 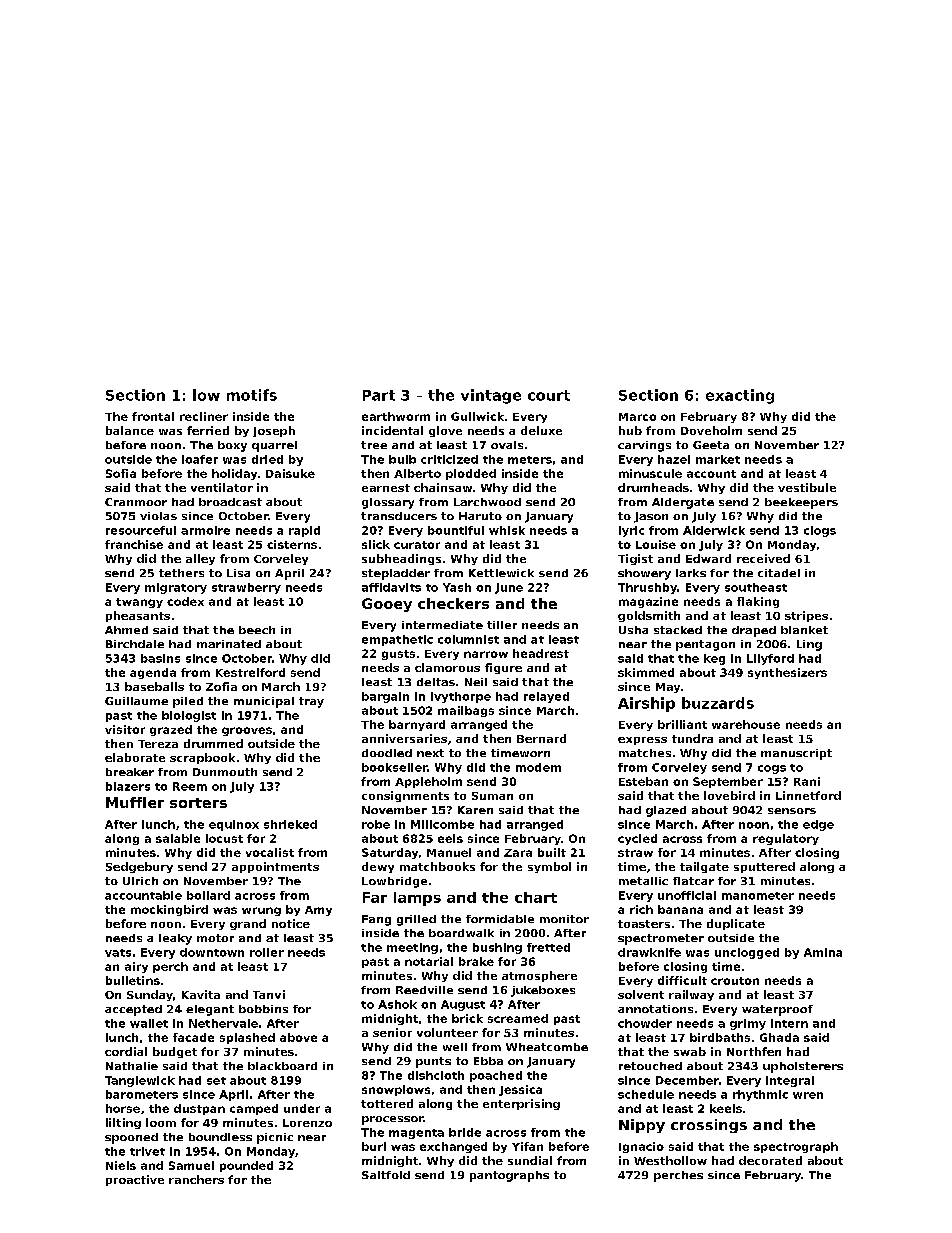 What do you see at coordinates (718, 703) in the screenshot?
I see `buzzards` at bounding box center [718, 703].
